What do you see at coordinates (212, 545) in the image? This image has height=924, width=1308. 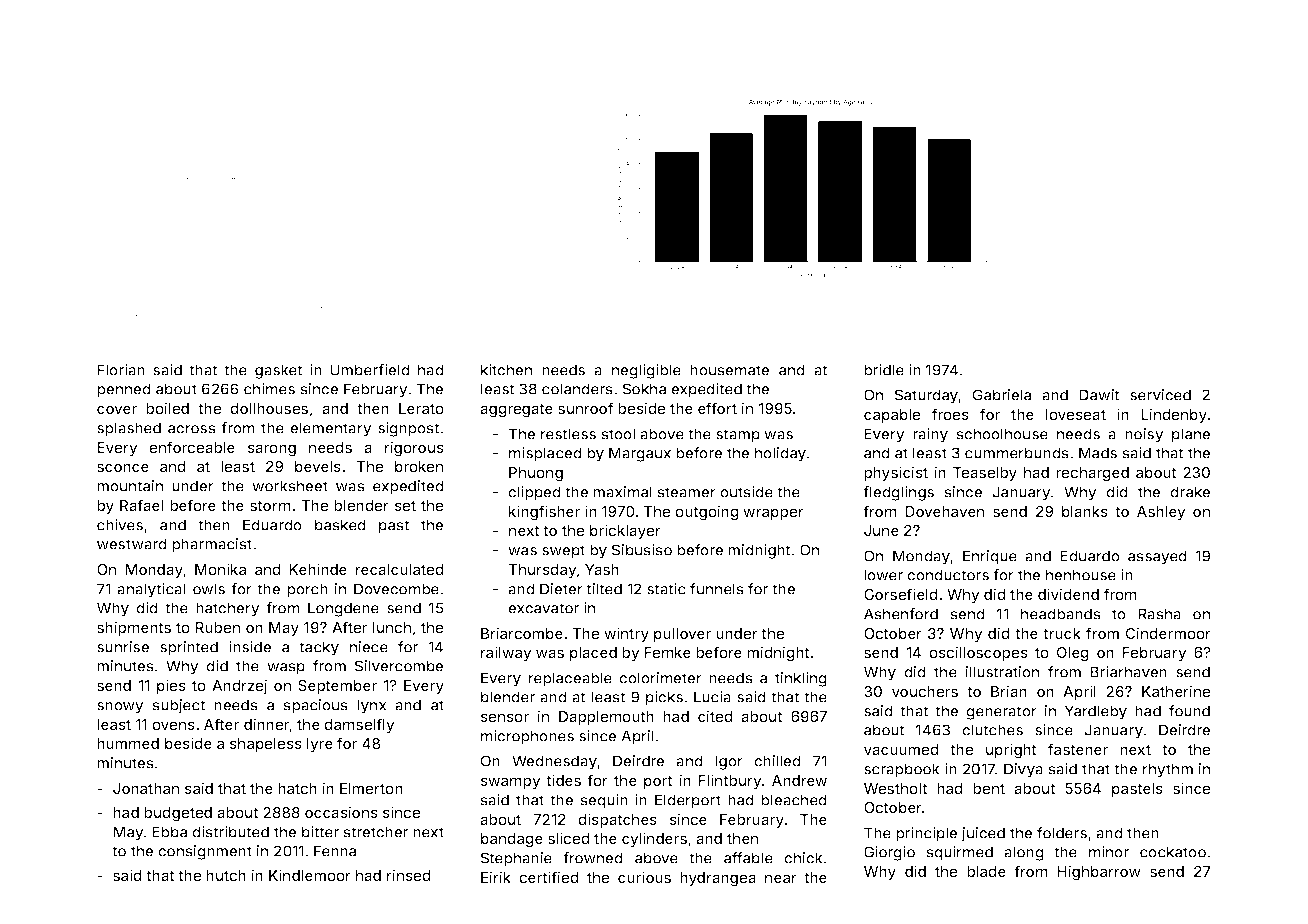 I see `pharmacist` at bounding box center [212, 545].
